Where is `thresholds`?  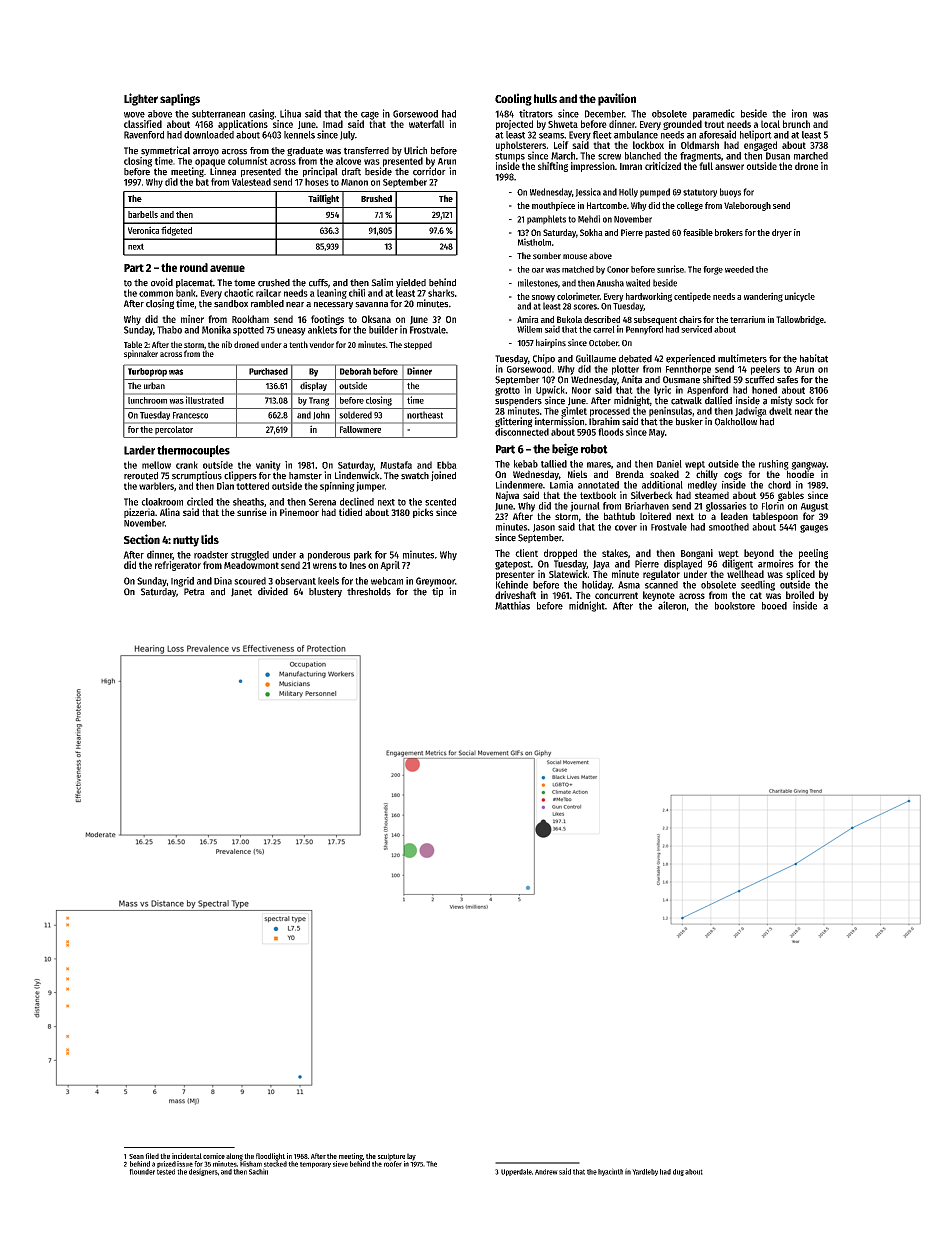
thresholds is located at coordinates (369, 592).
